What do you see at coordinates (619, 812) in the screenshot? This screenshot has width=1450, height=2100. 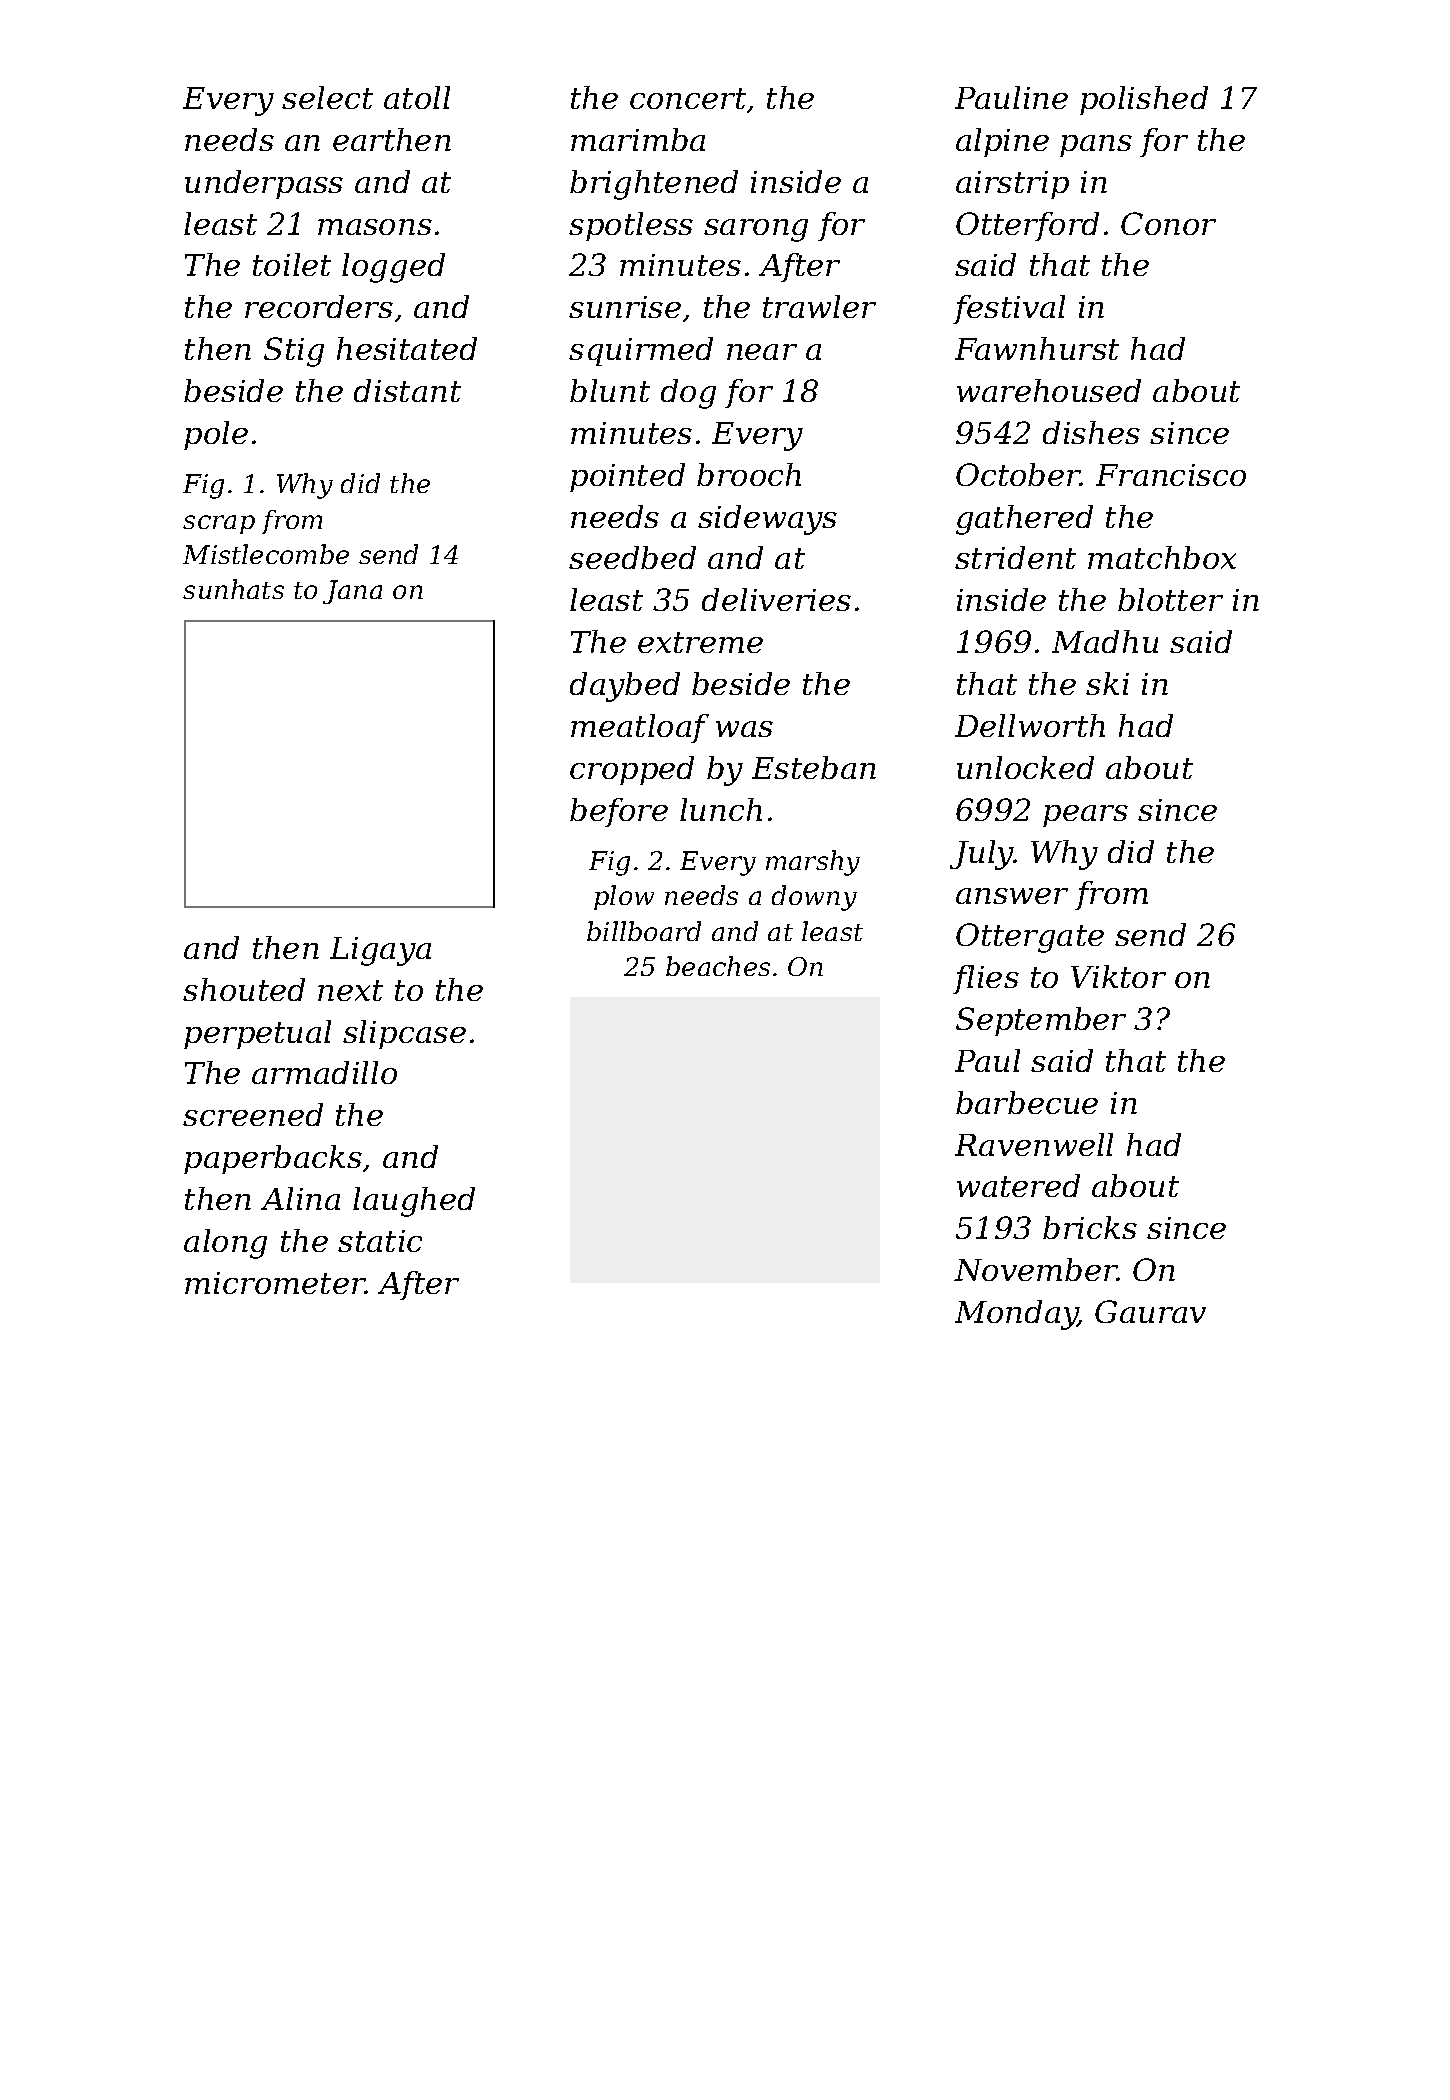 I see `before` at bounding box center [619, 812].
